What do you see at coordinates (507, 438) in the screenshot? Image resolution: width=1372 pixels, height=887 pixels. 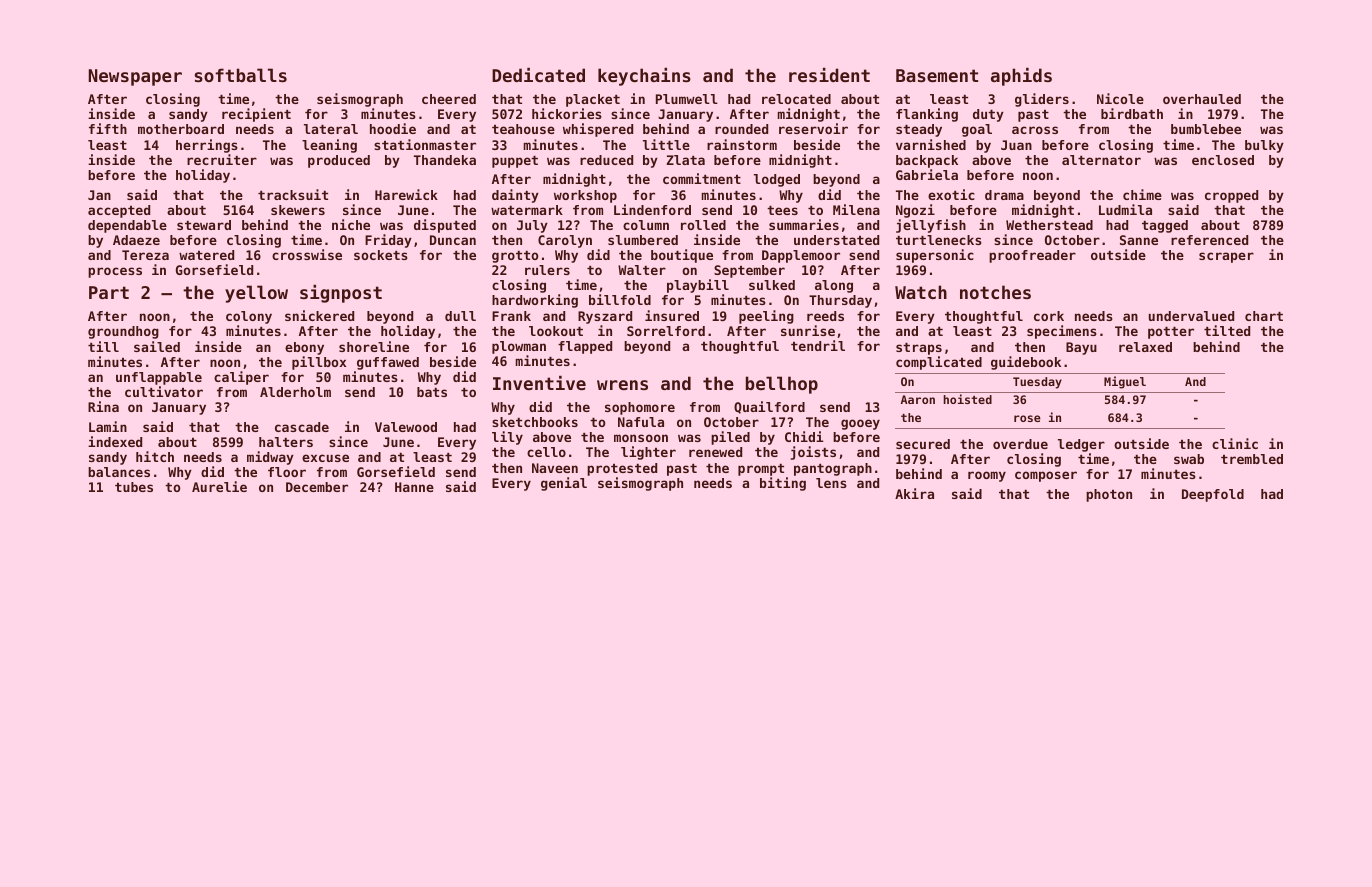 I see `lily` at bounding box center [507, 438].
